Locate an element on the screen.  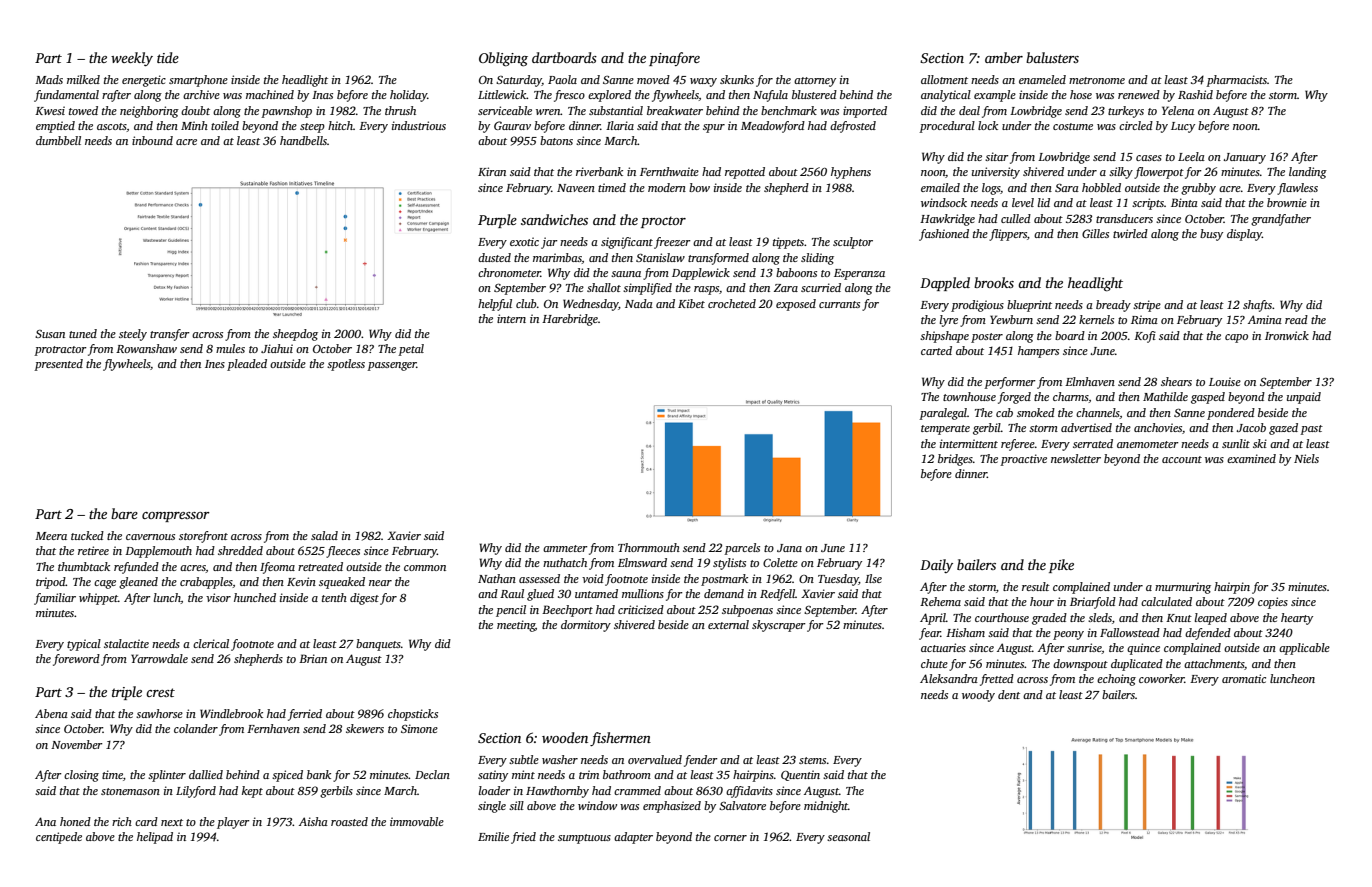
machined is located at coordinates (270, 94).
